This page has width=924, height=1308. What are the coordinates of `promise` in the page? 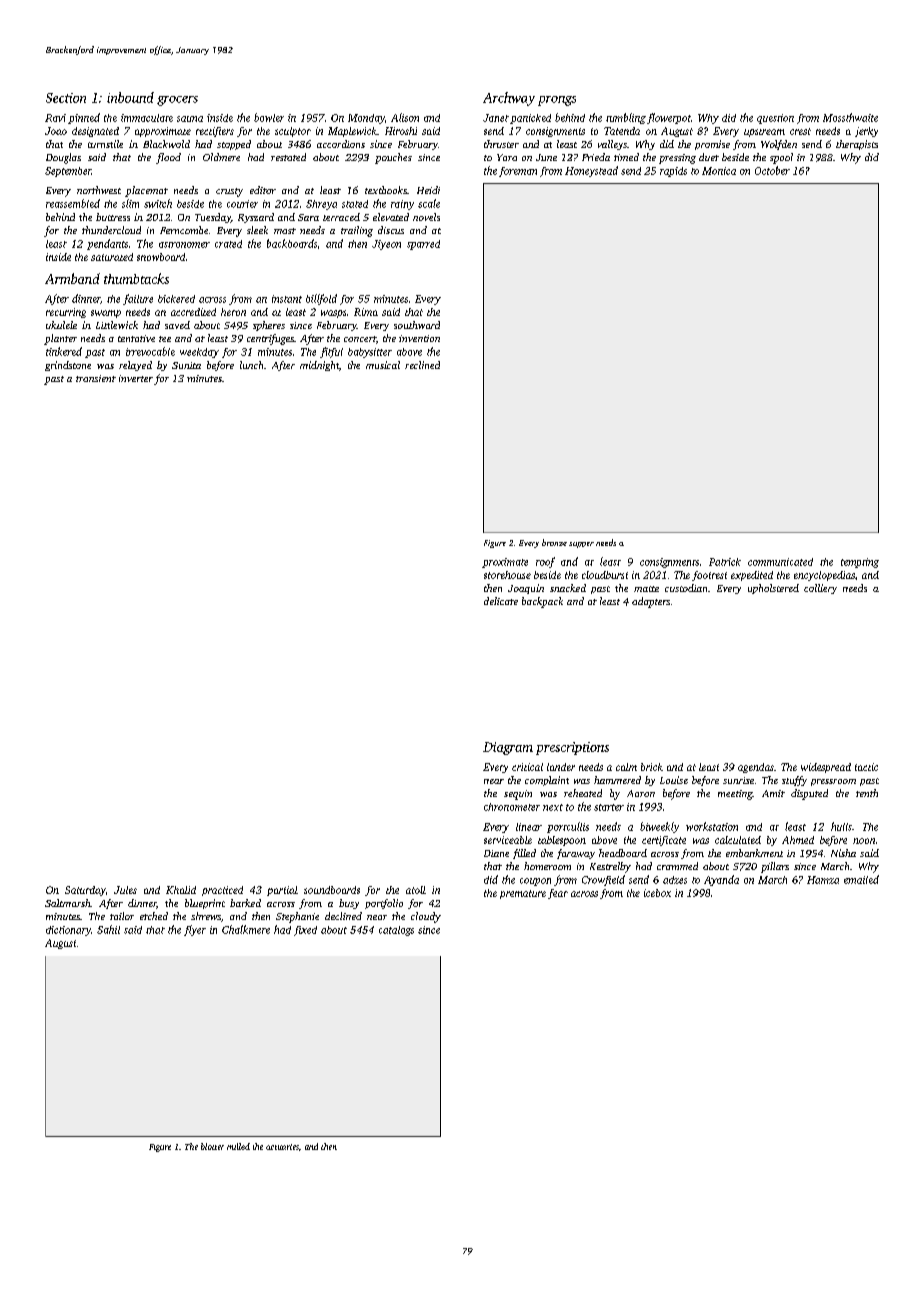 It's located at (712, 145).
